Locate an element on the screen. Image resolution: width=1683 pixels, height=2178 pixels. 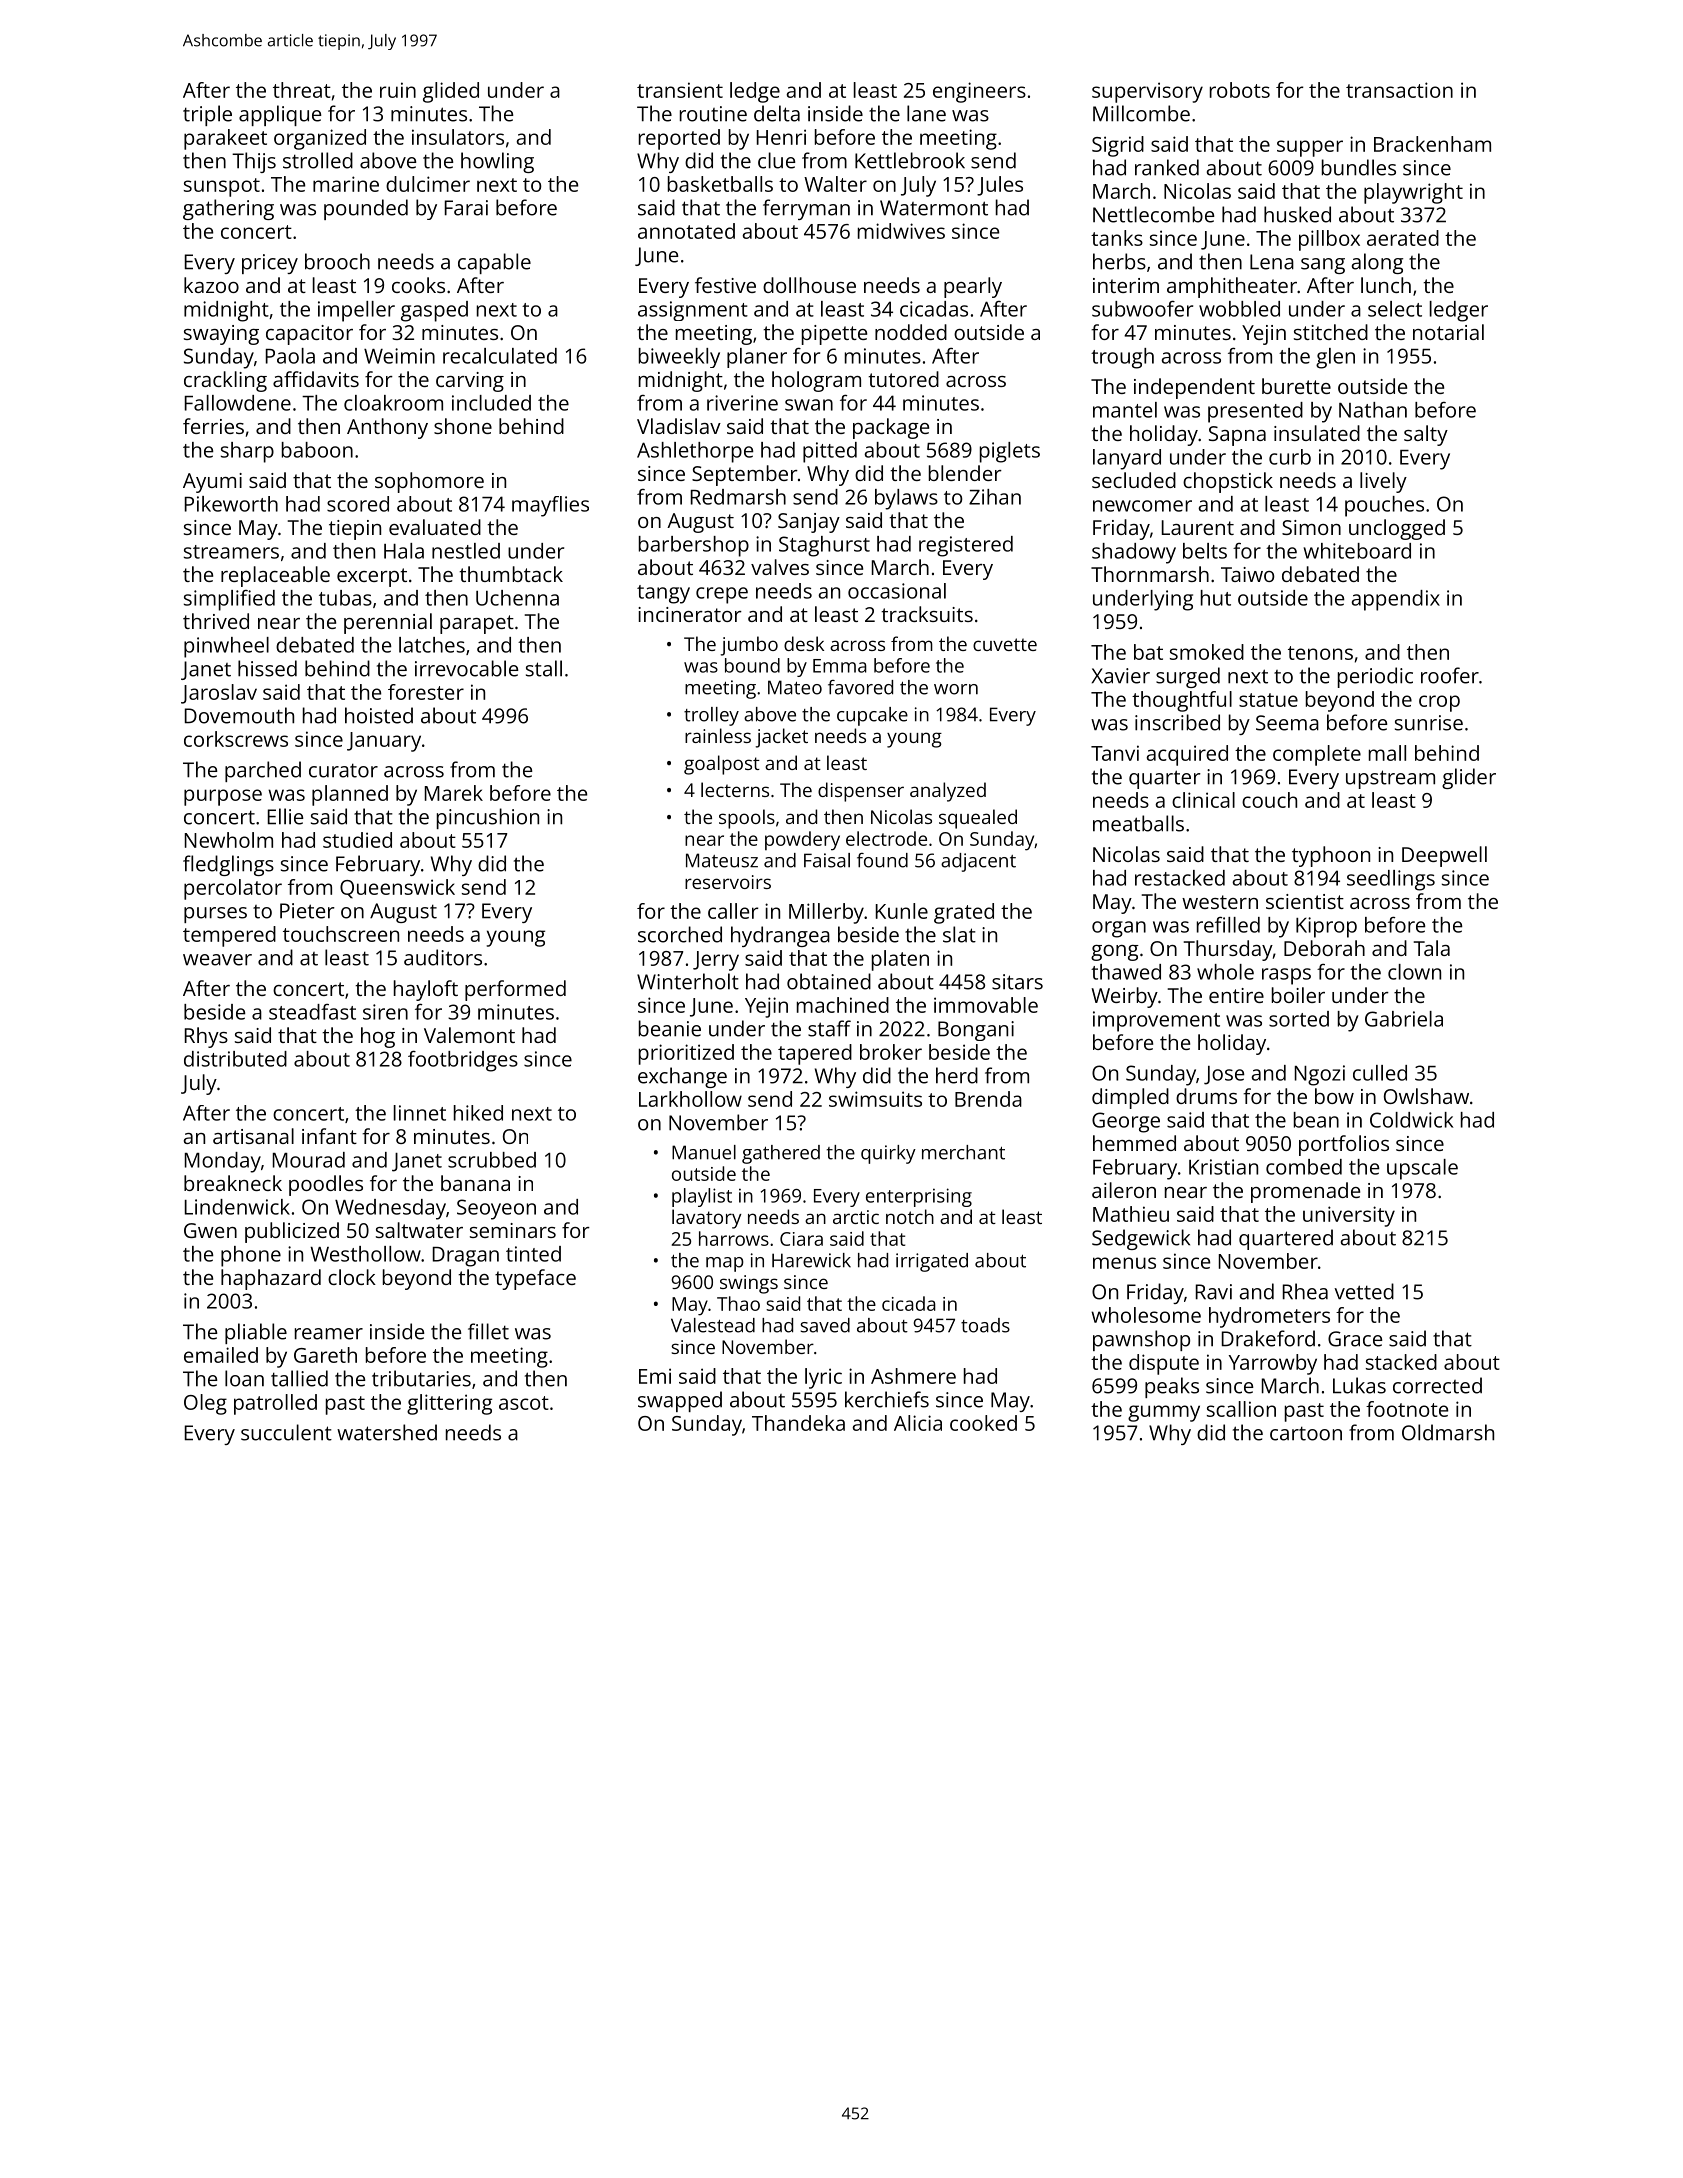
succulent is located at coordinates (286, 1432).
